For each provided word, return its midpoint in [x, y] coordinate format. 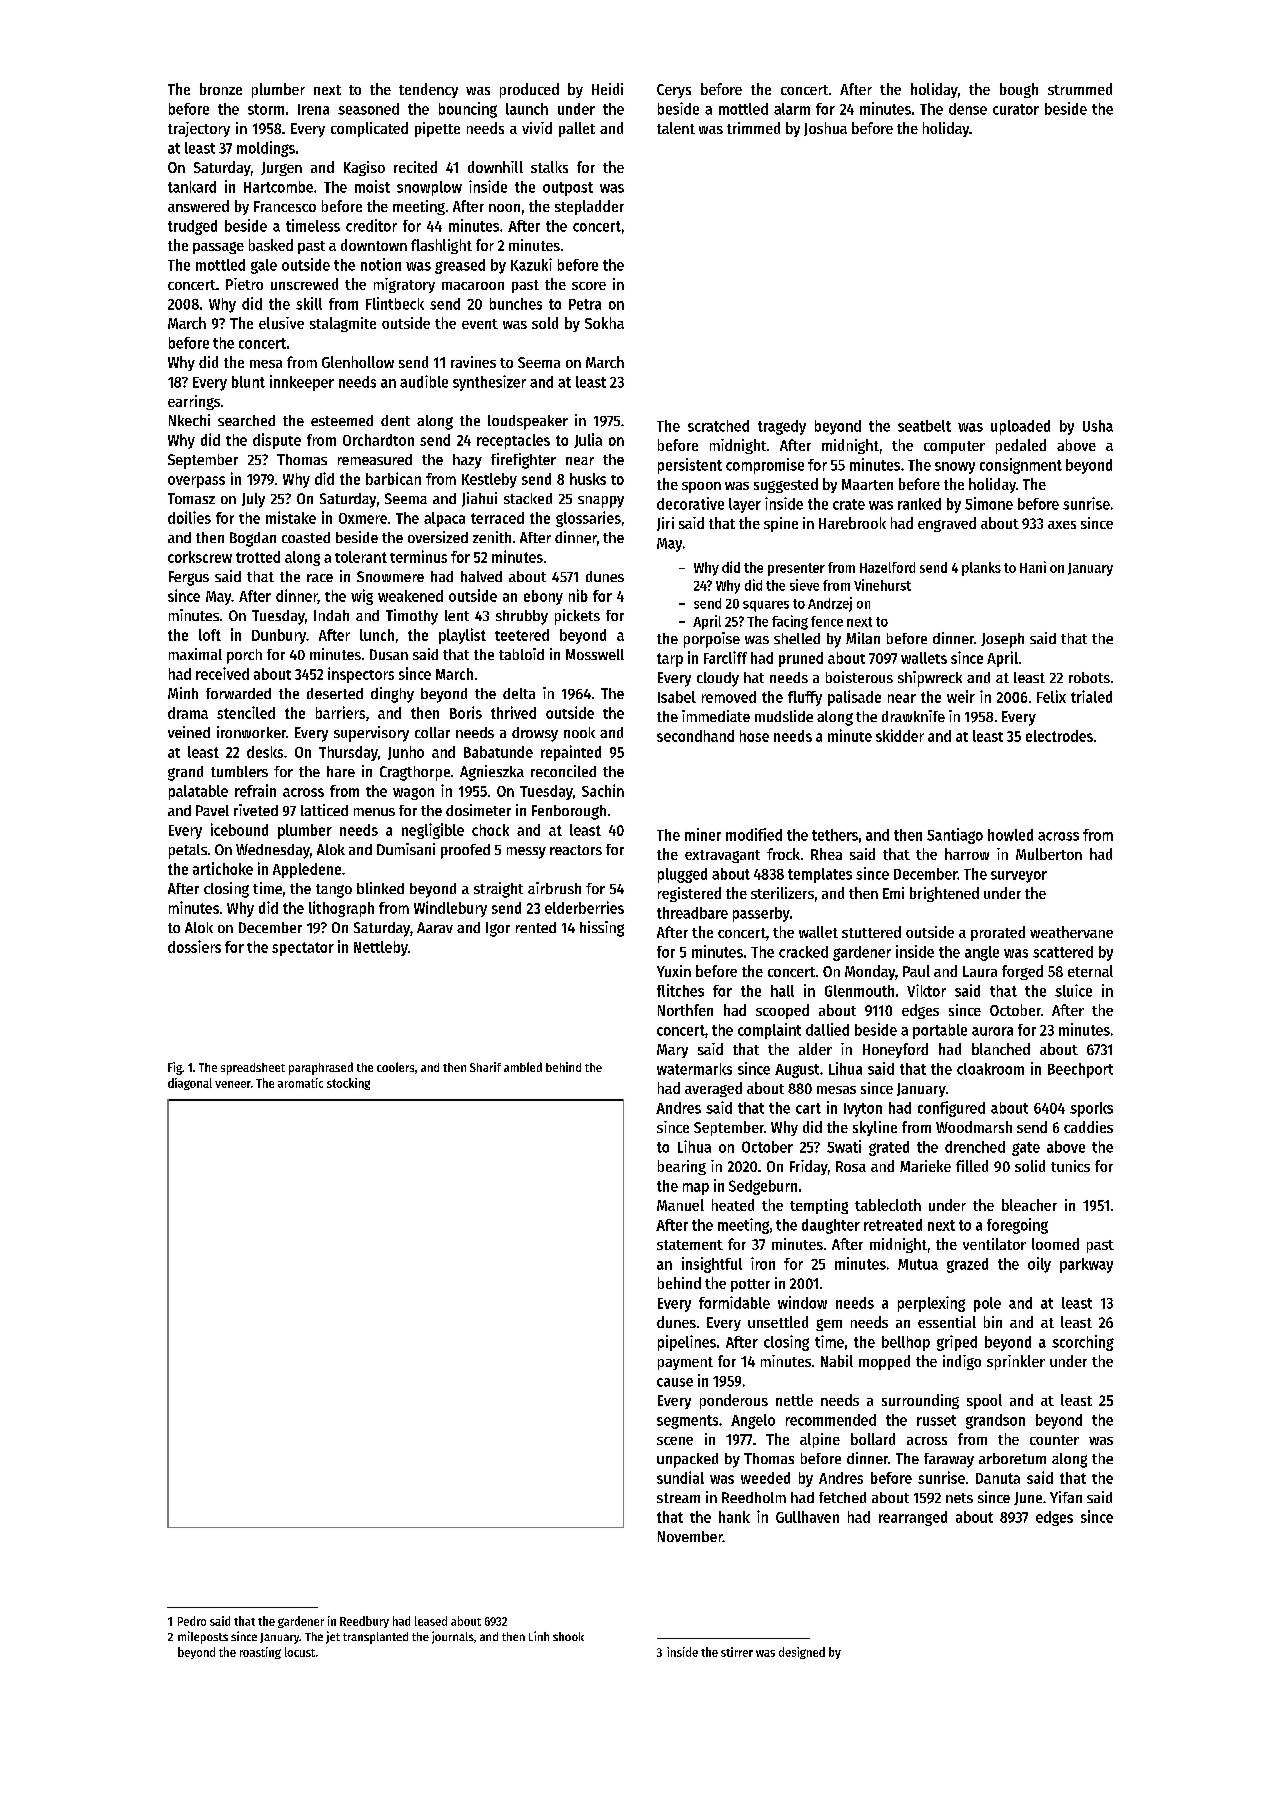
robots [1089, 677]
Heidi [607, 89]
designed [802, 1653]
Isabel [677, 697]
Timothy [412, 617]
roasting [260, 1653]
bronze [221, 89]
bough [1019, 90]
